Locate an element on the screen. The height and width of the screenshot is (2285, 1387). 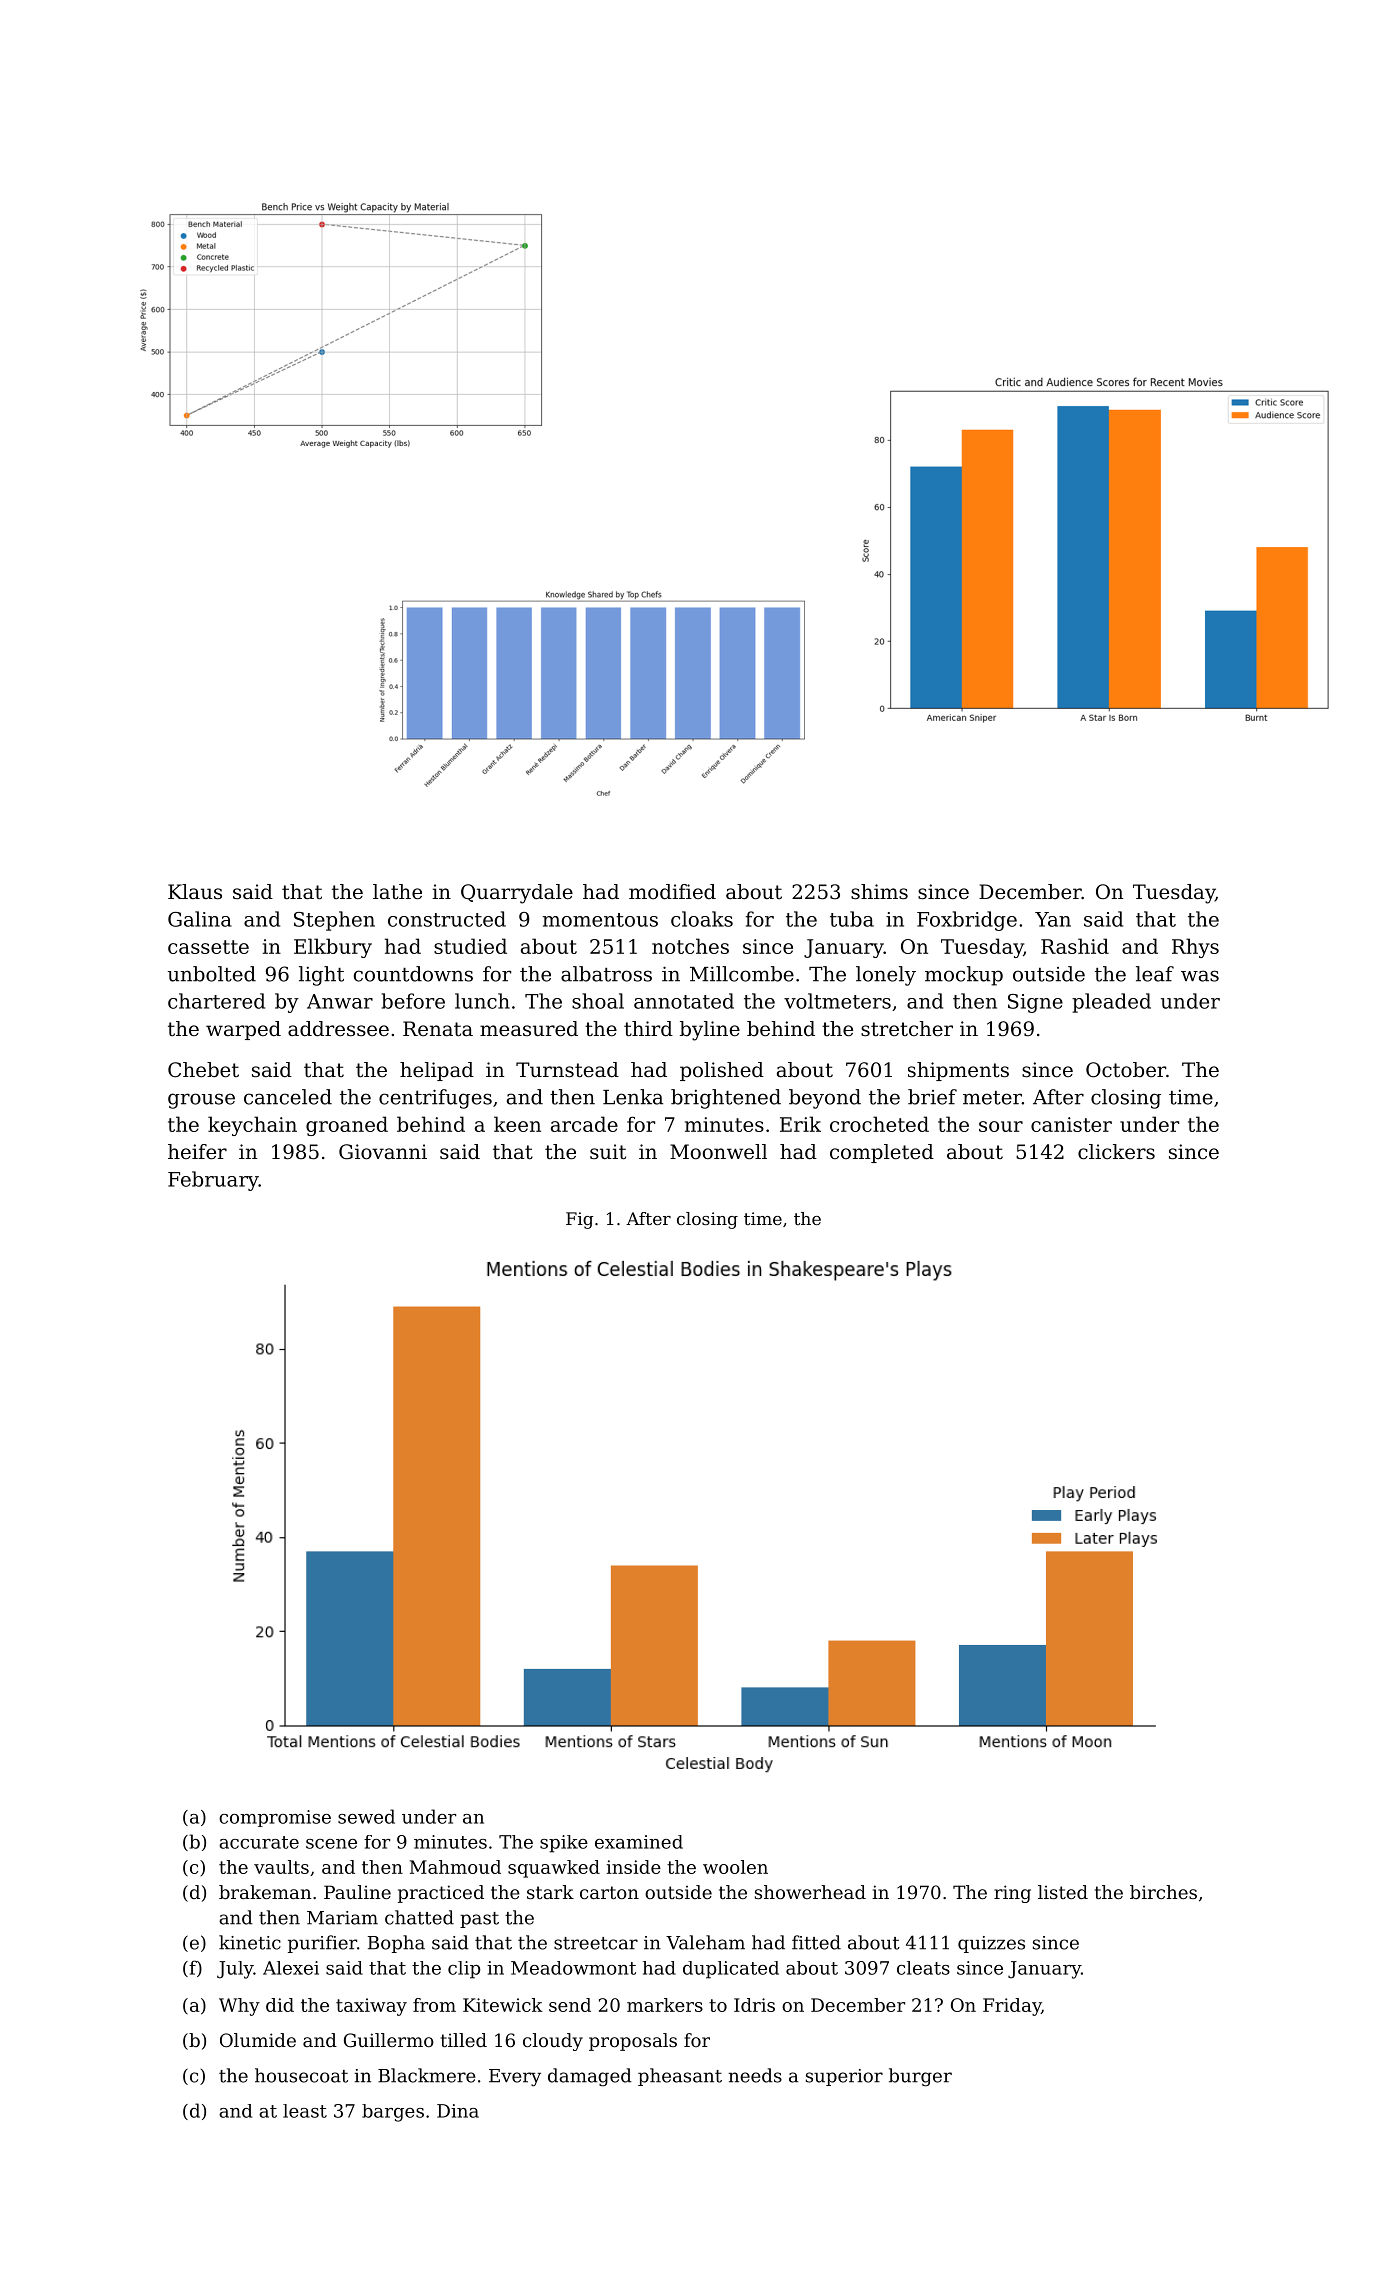
woolen is located at coordinates (735, 1867).
